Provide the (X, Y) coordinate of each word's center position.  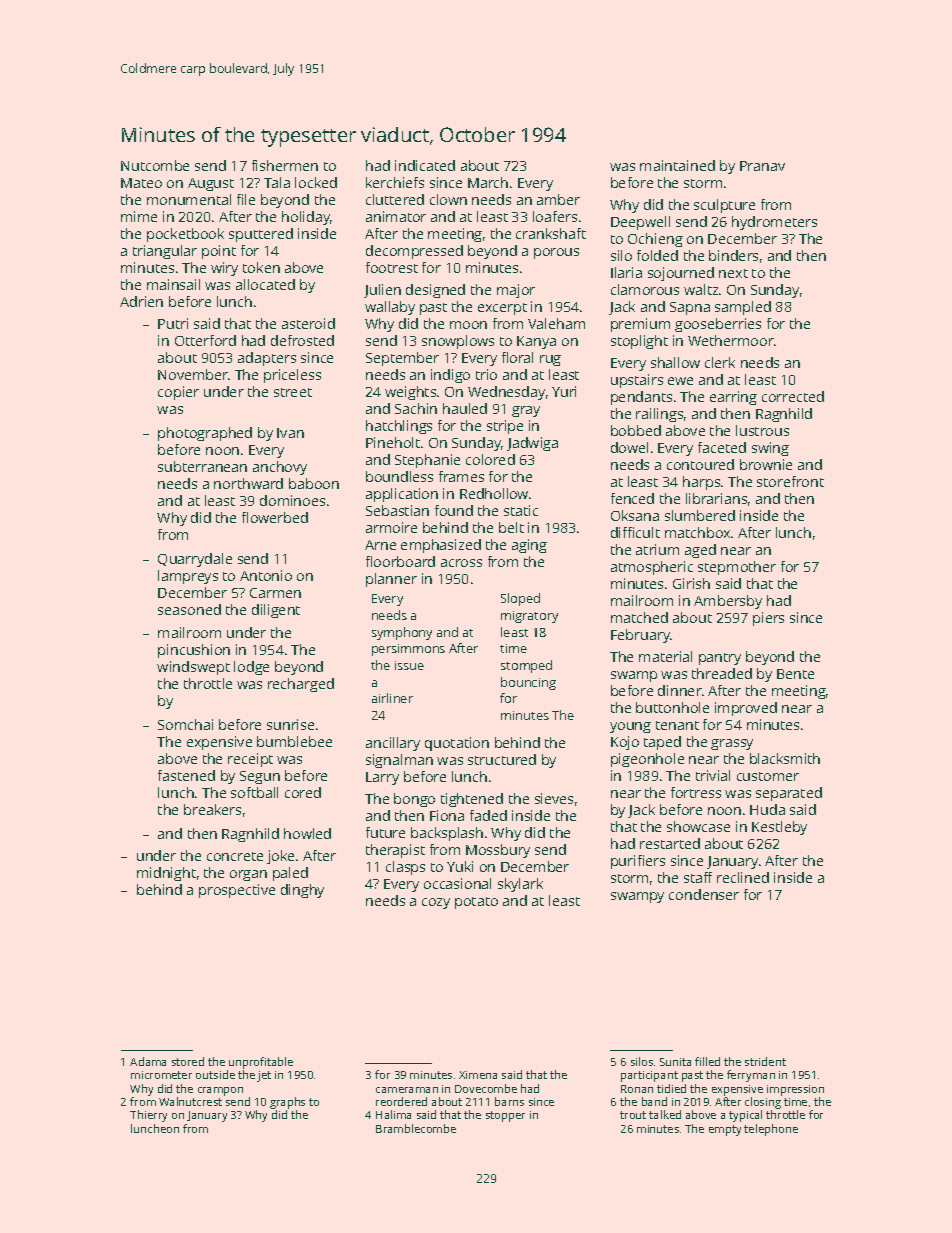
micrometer (161, 1075)
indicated (425, 165)
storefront (790, 481)
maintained (677, 165)
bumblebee (294, 741)
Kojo (625, 743)
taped (662, 743)
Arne (380, 545)
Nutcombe (155, 165)
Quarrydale (195, 560)
